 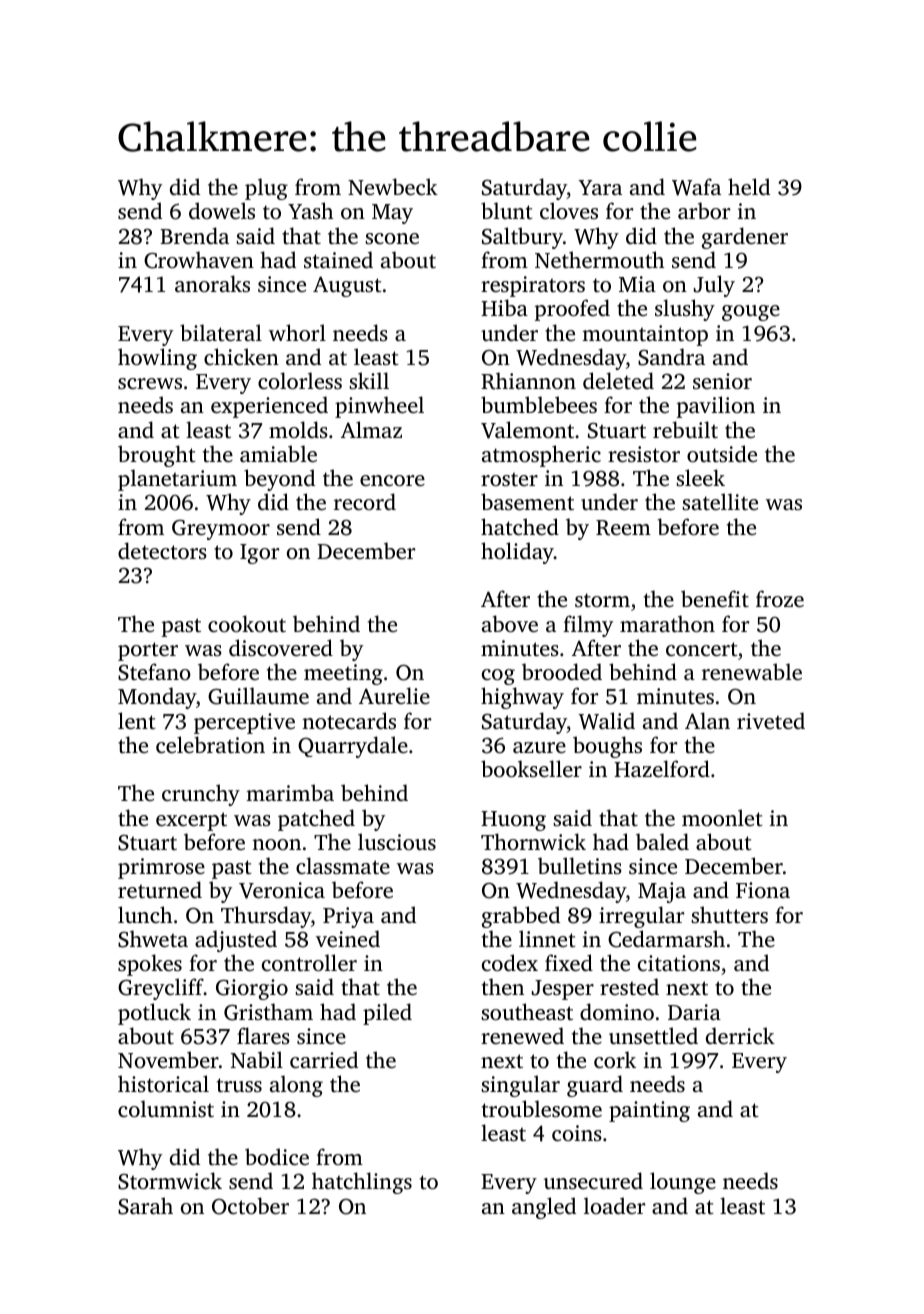 I want to click on Greymoor, so click(x=221, y=530).
